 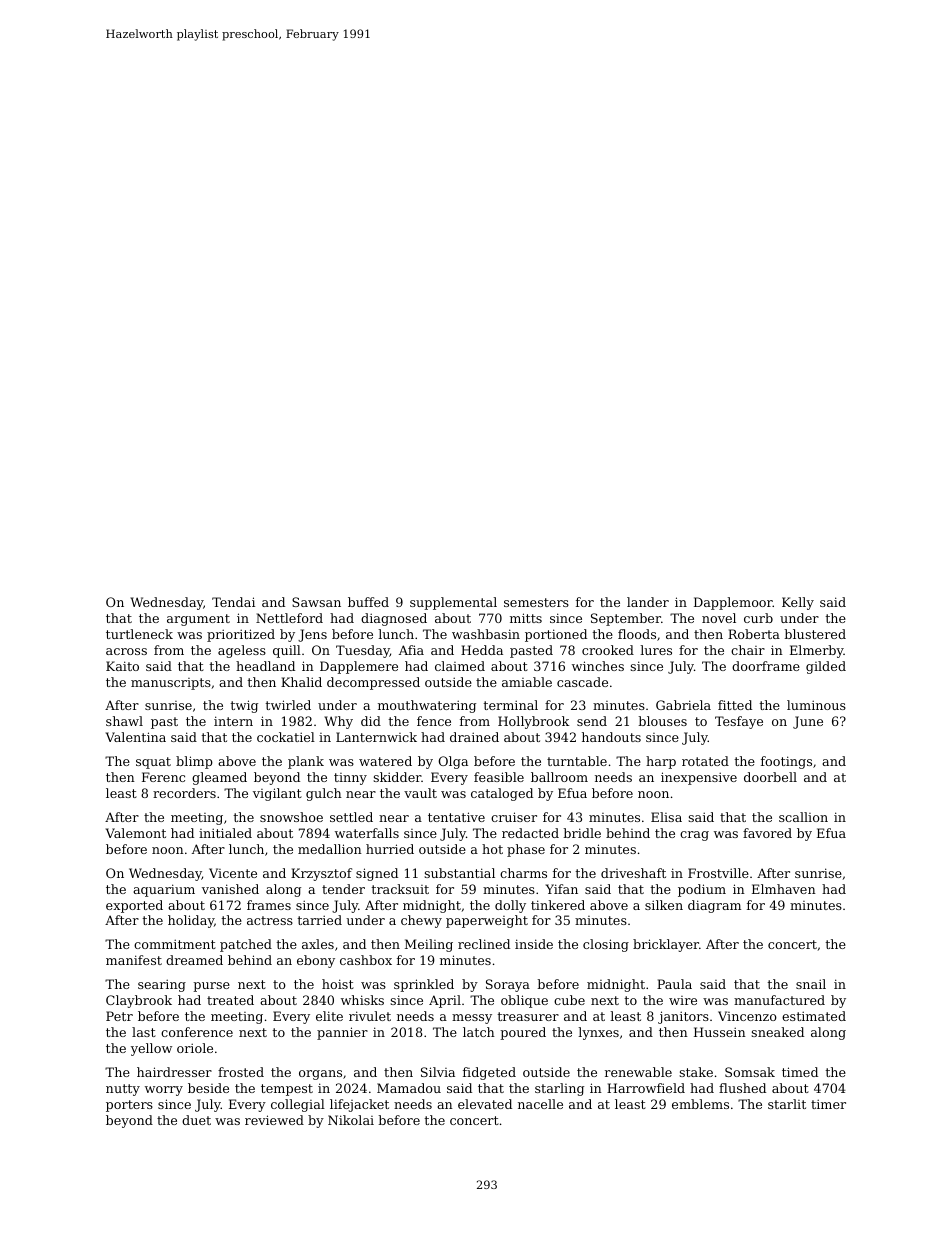 What do you see at coordinates (324, 794) in the page?
I see `gulch` at bounding box center [324, 794].
